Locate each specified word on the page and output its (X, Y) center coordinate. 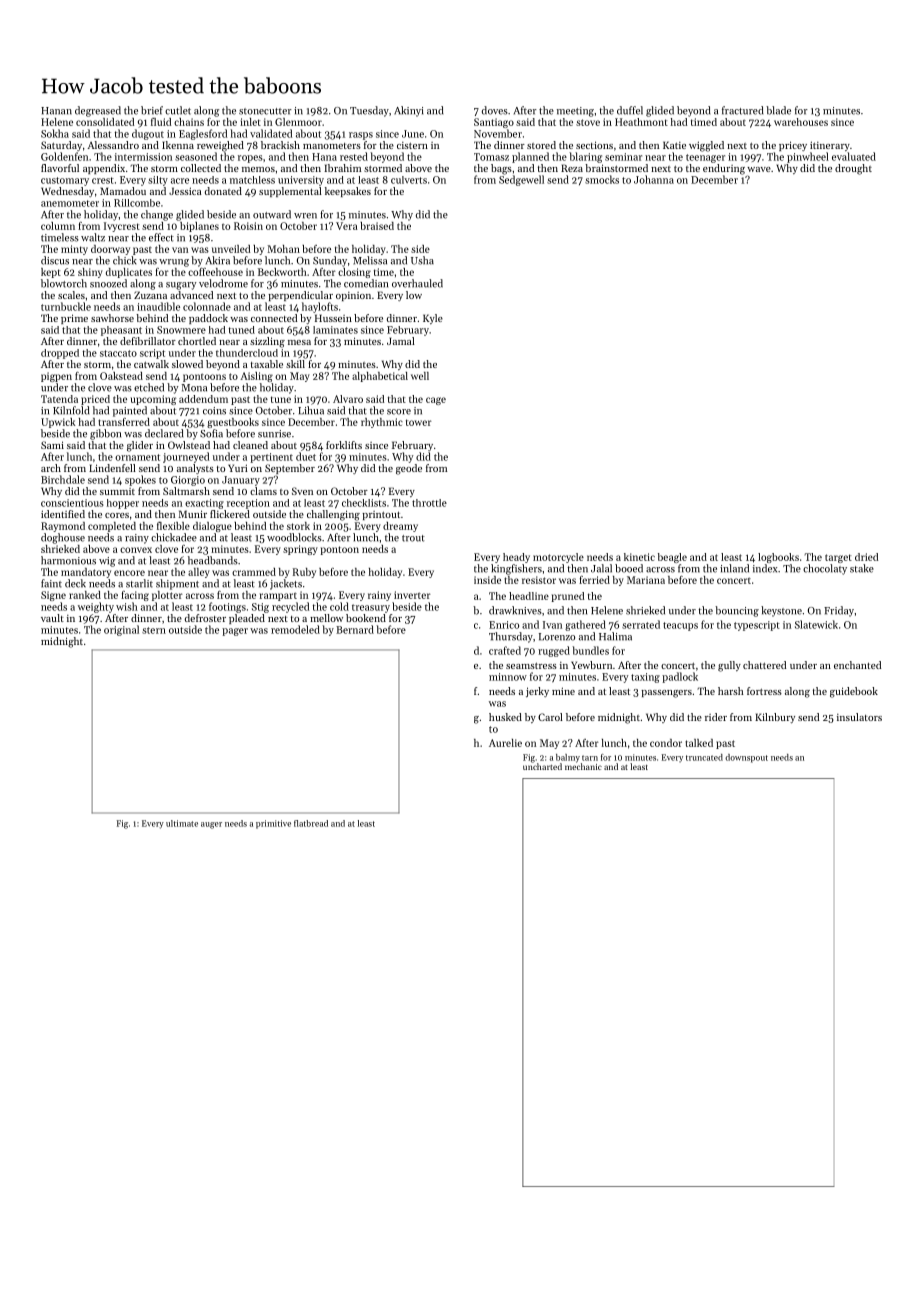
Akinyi (409, 111)
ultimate (182, 823)
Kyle (433, 319)
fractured (743, 110)
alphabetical (380, 377)
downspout (746, 758)
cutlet (178, 110)
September (290, 469)
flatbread (311, 823)
